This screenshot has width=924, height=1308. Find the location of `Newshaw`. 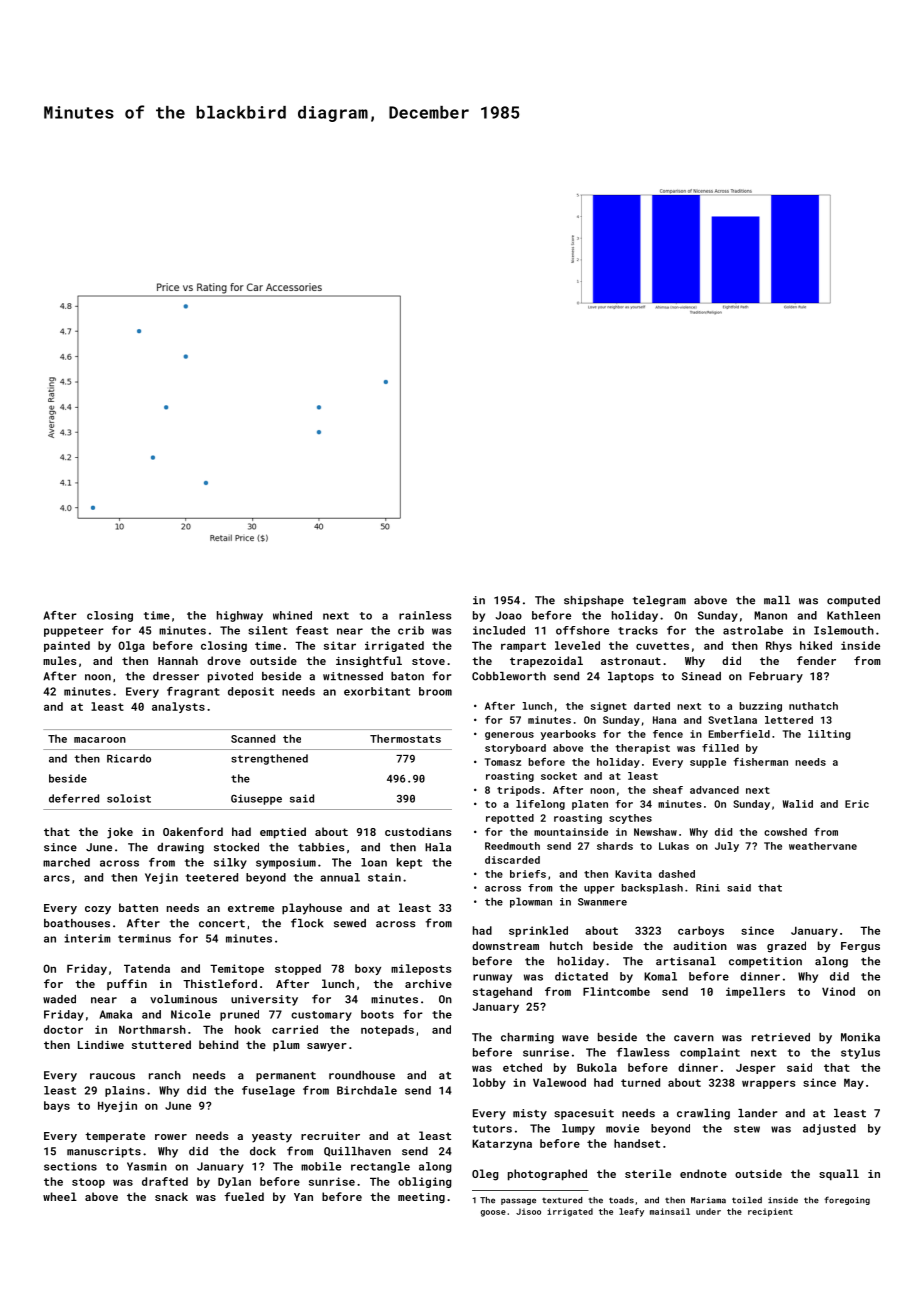

Newshaw is located at coordinates (655, 832).
